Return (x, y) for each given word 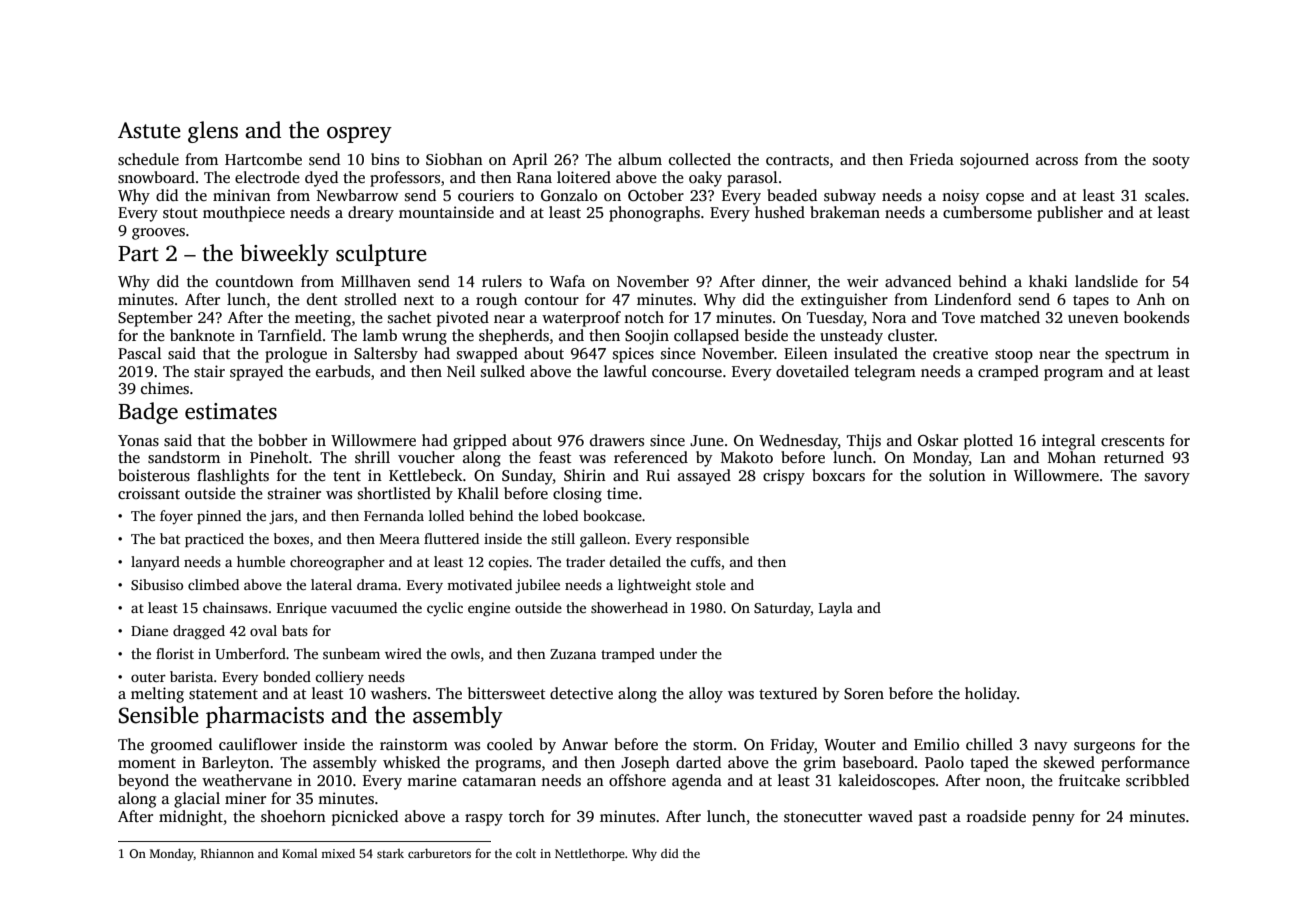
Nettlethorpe (590, 854)
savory (1167, 479)
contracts (797, 160)
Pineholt (279, 457)
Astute (149, 130)
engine (489, 609)
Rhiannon (227, 853)
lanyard (155, 563)
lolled (446, 515)
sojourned (994, 161)
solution (957, 475)
